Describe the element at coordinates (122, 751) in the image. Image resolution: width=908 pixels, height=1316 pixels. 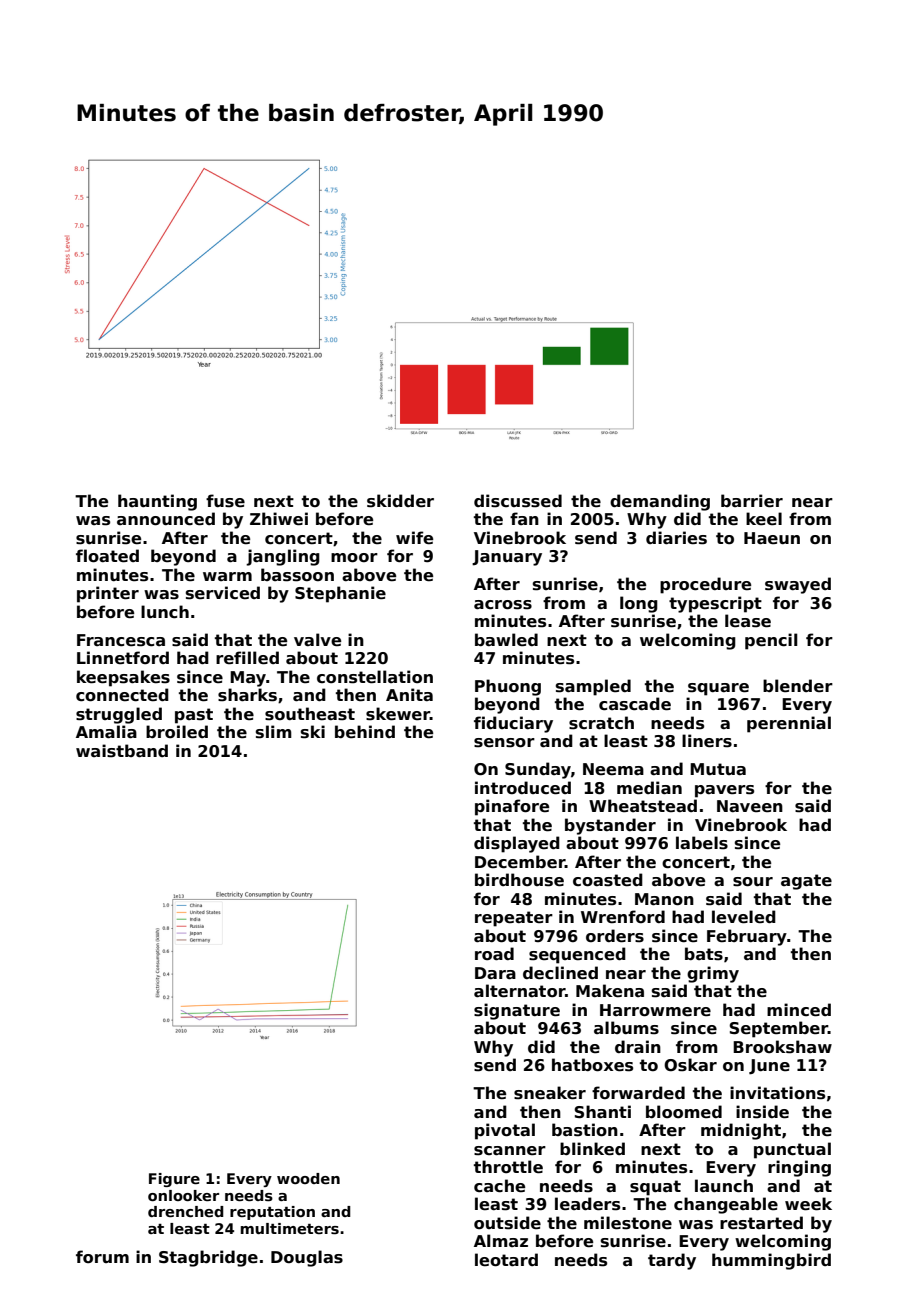
I see `waistband` at that location.
